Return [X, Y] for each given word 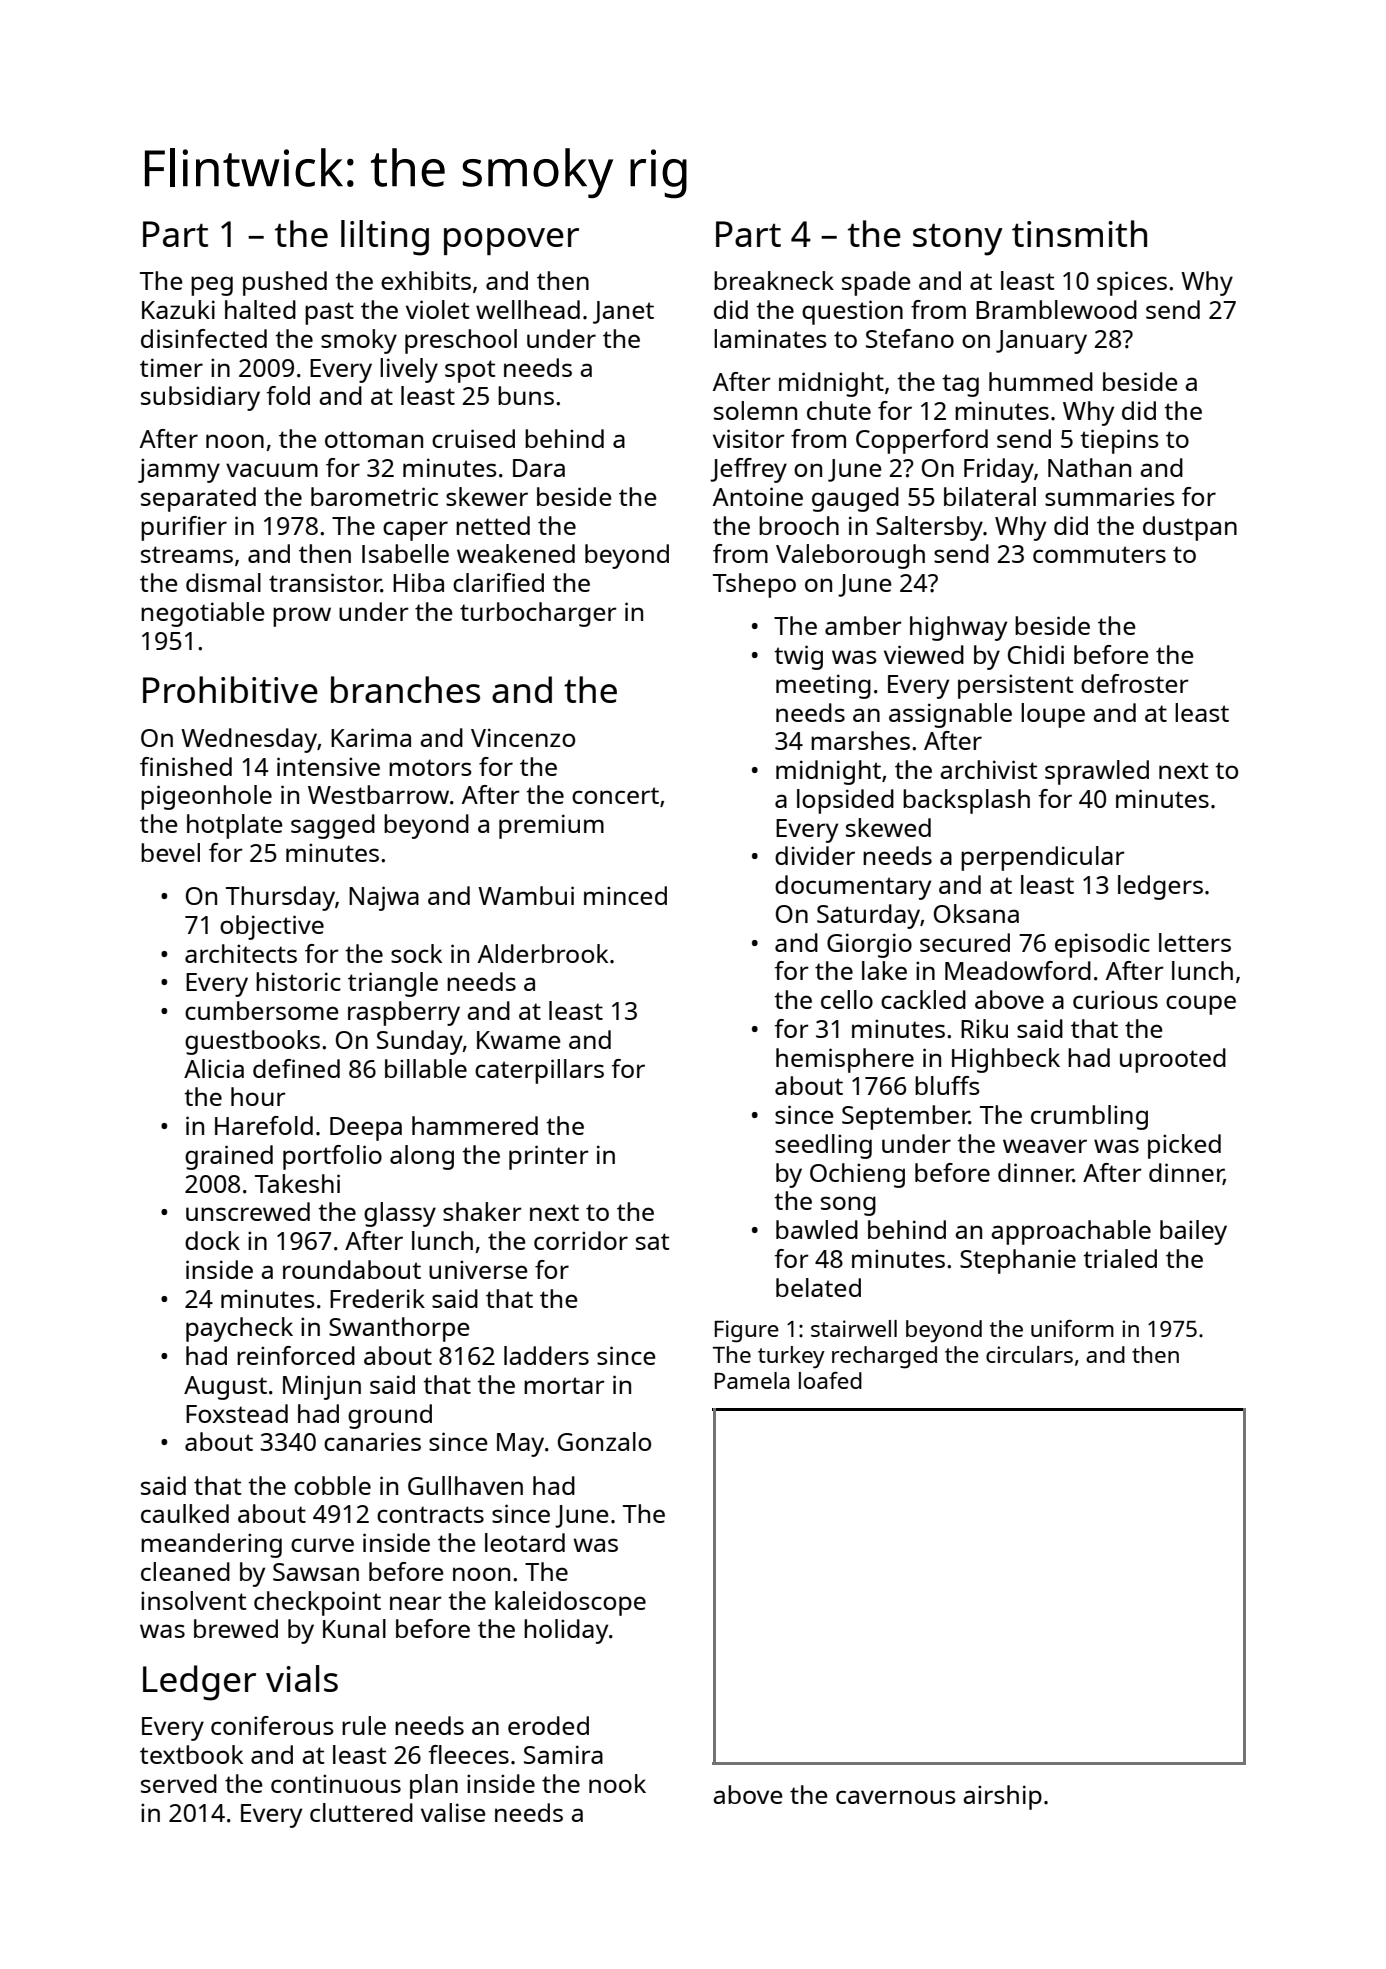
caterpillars [539, 1071]
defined [296, 1068]
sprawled [1097, 772]
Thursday [280, 898]
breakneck [774, 280]
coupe [1201, 1005]
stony [958, 240]
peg [212, 286]
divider [815, 855]
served [179, 1783]
